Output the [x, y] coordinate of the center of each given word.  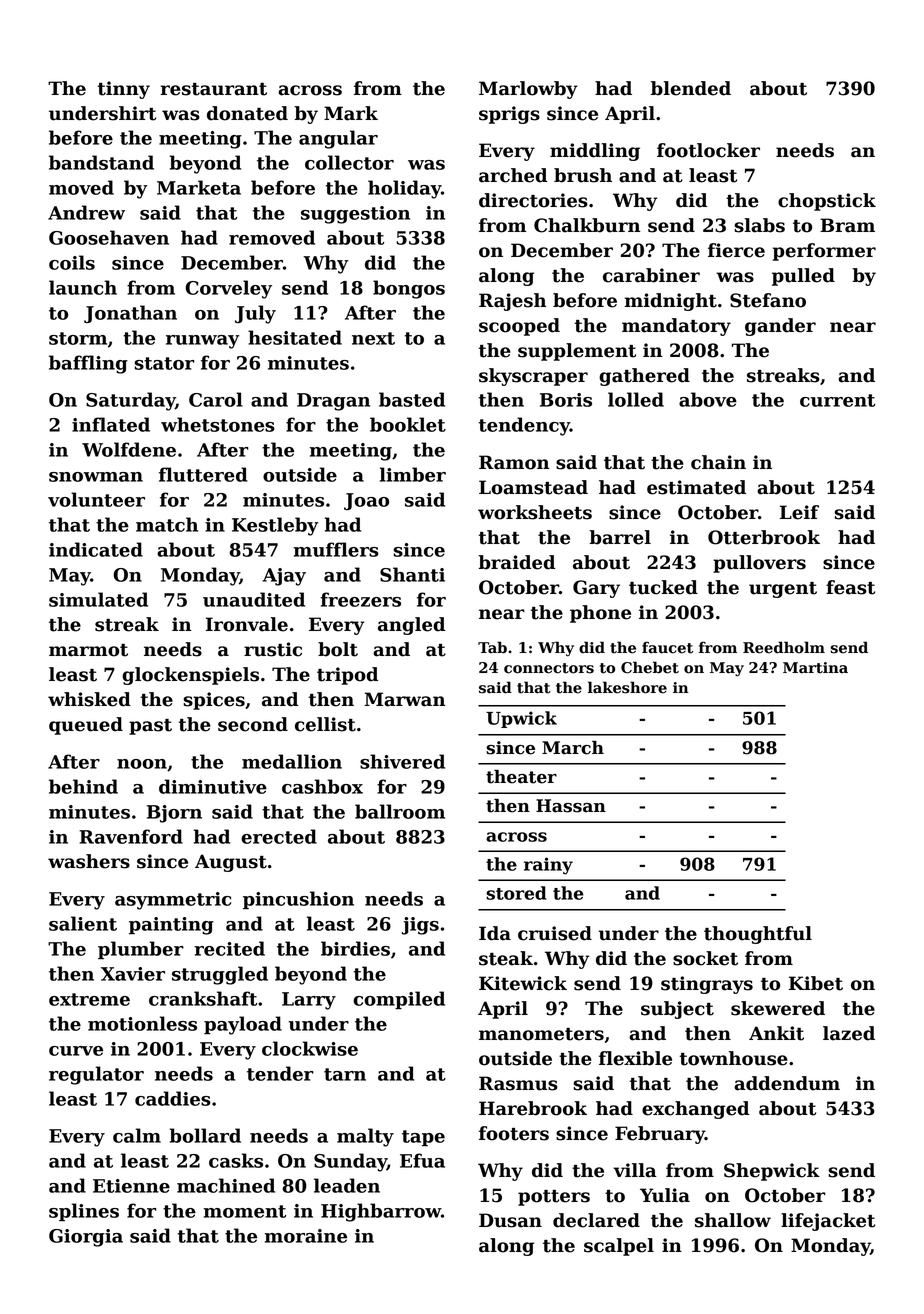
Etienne [131, 1186]
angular [338, 139]
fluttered [203, 474]
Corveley [228, 289]
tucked [663, 587]
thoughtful [758, 935]
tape [423, 1138]
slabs [759, 225]
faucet [667, 647]
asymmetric [173, 901]
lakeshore [627, 687]
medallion [292, 761]
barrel [620, 537]
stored [516, 893]
